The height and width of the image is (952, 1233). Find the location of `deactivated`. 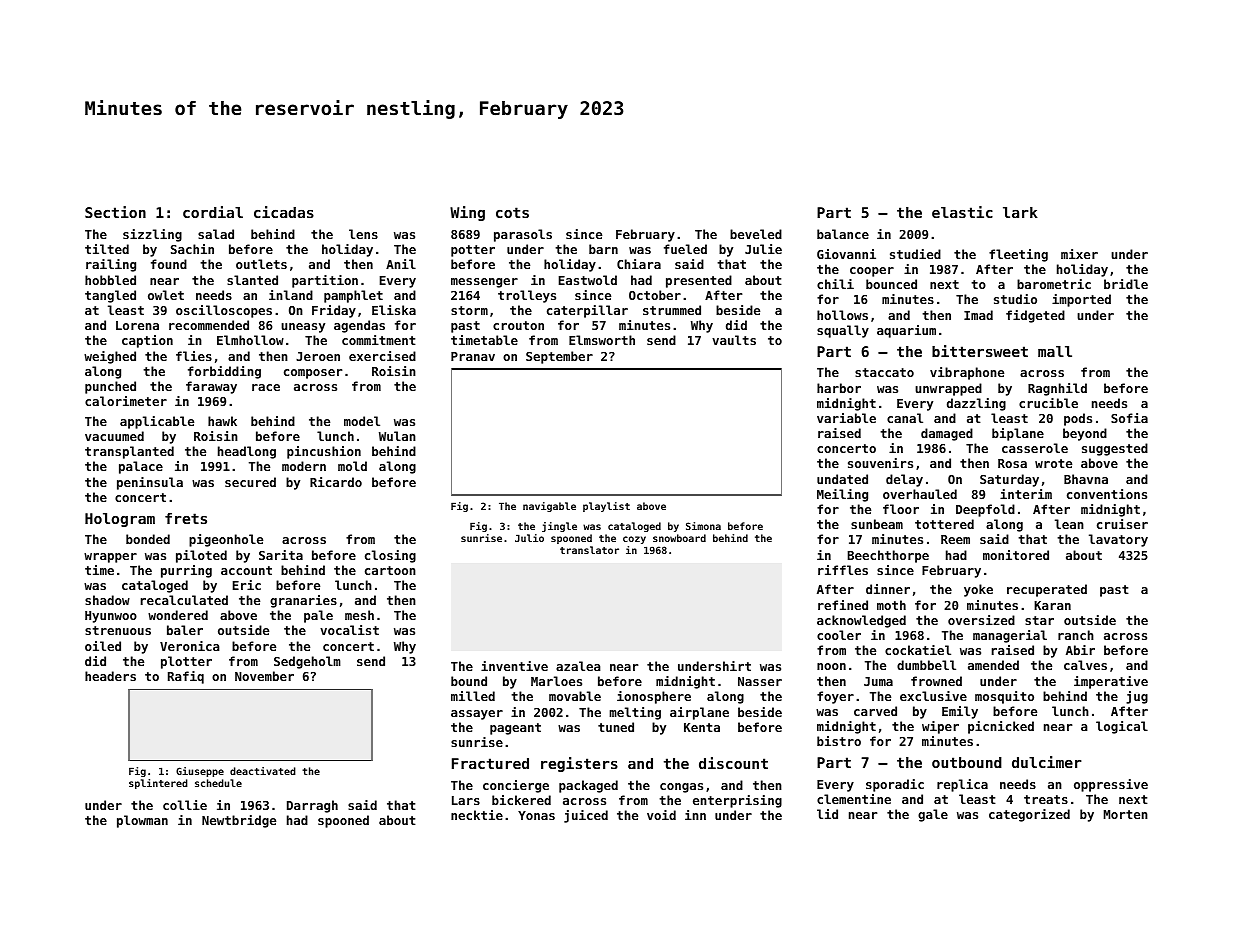

deactivated is located at coordinates (263, 771).
